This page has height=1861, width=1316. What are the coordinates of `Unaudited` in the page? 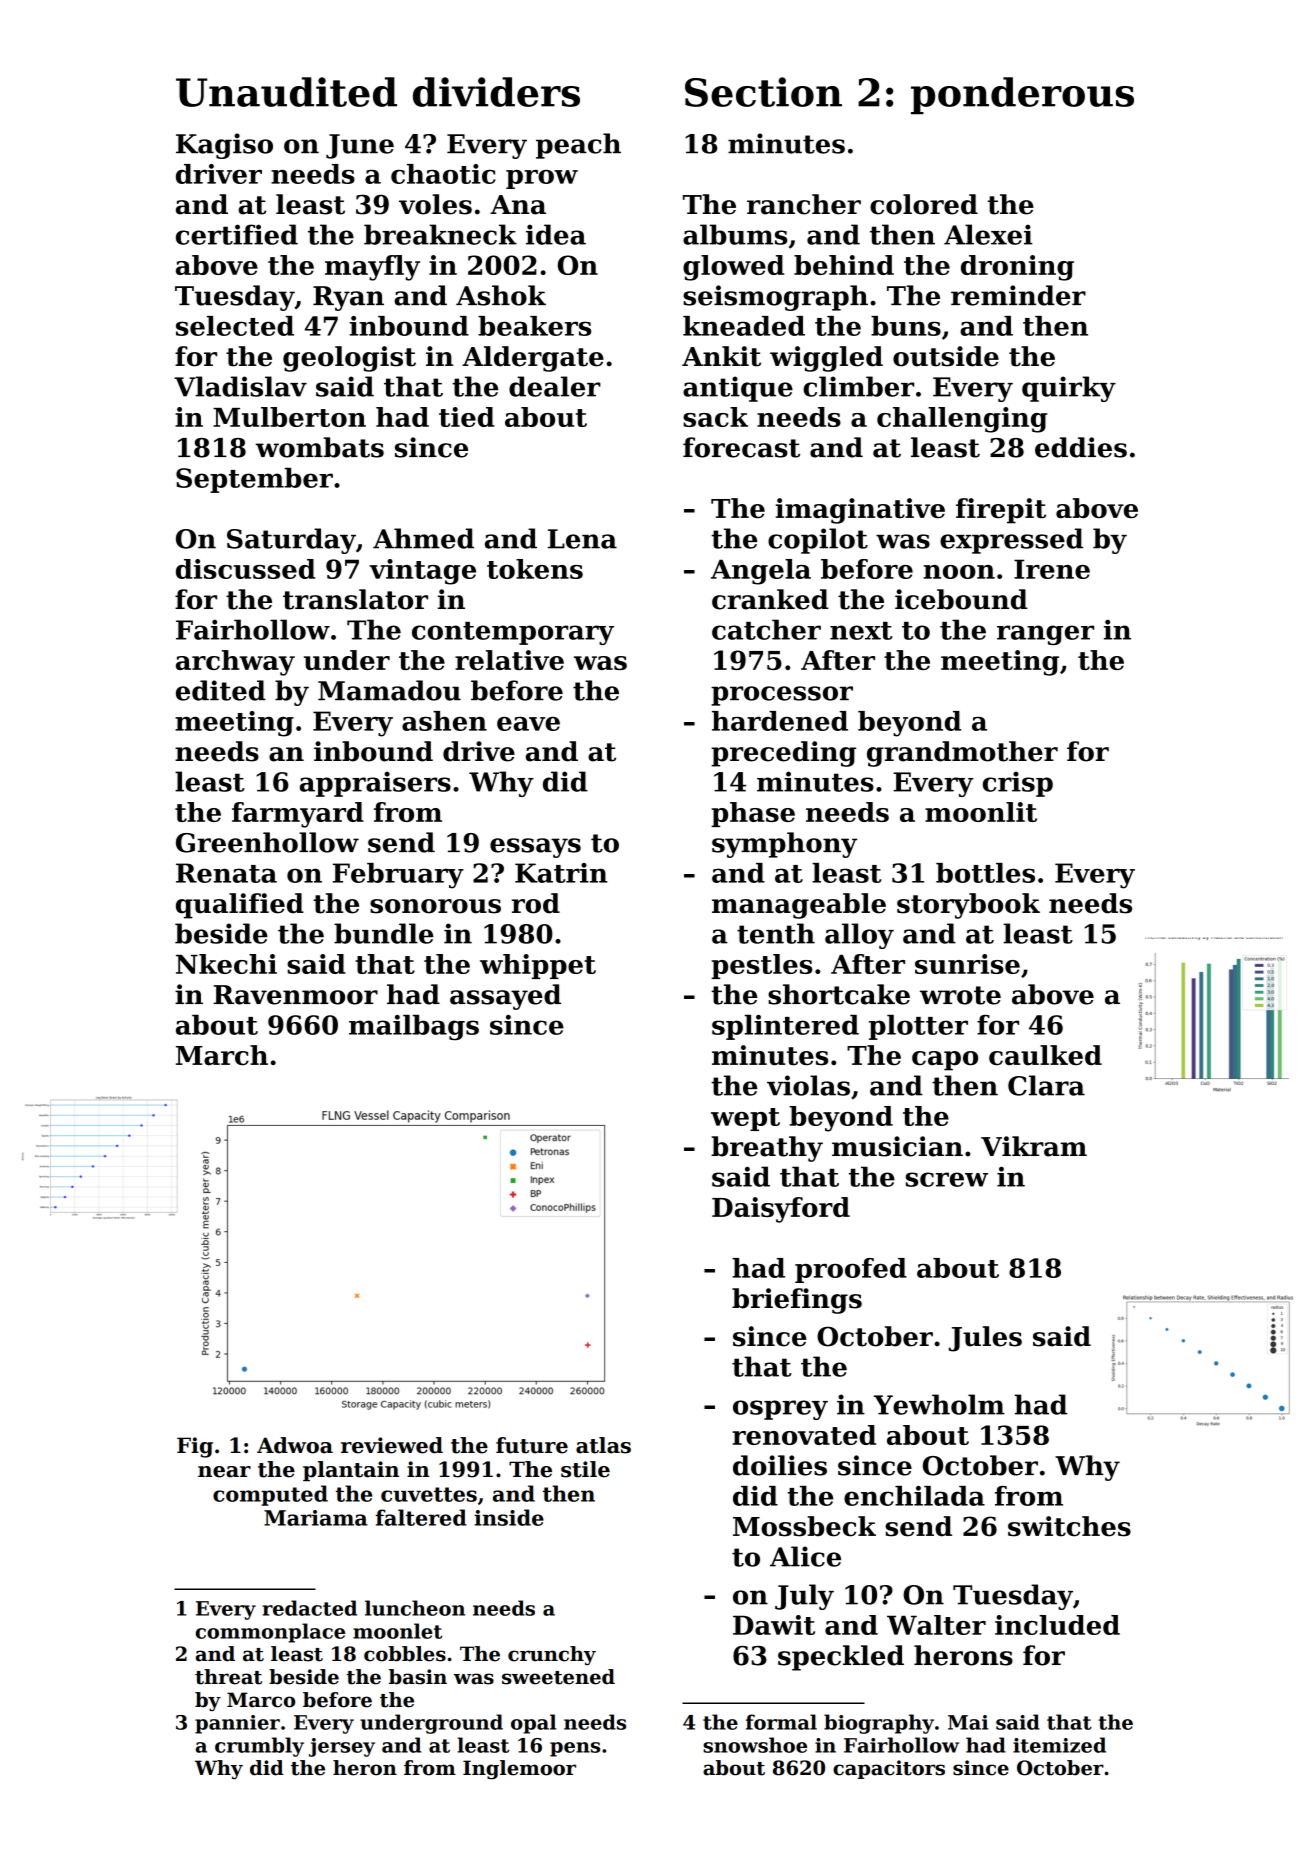 It's located at (286, 92).
